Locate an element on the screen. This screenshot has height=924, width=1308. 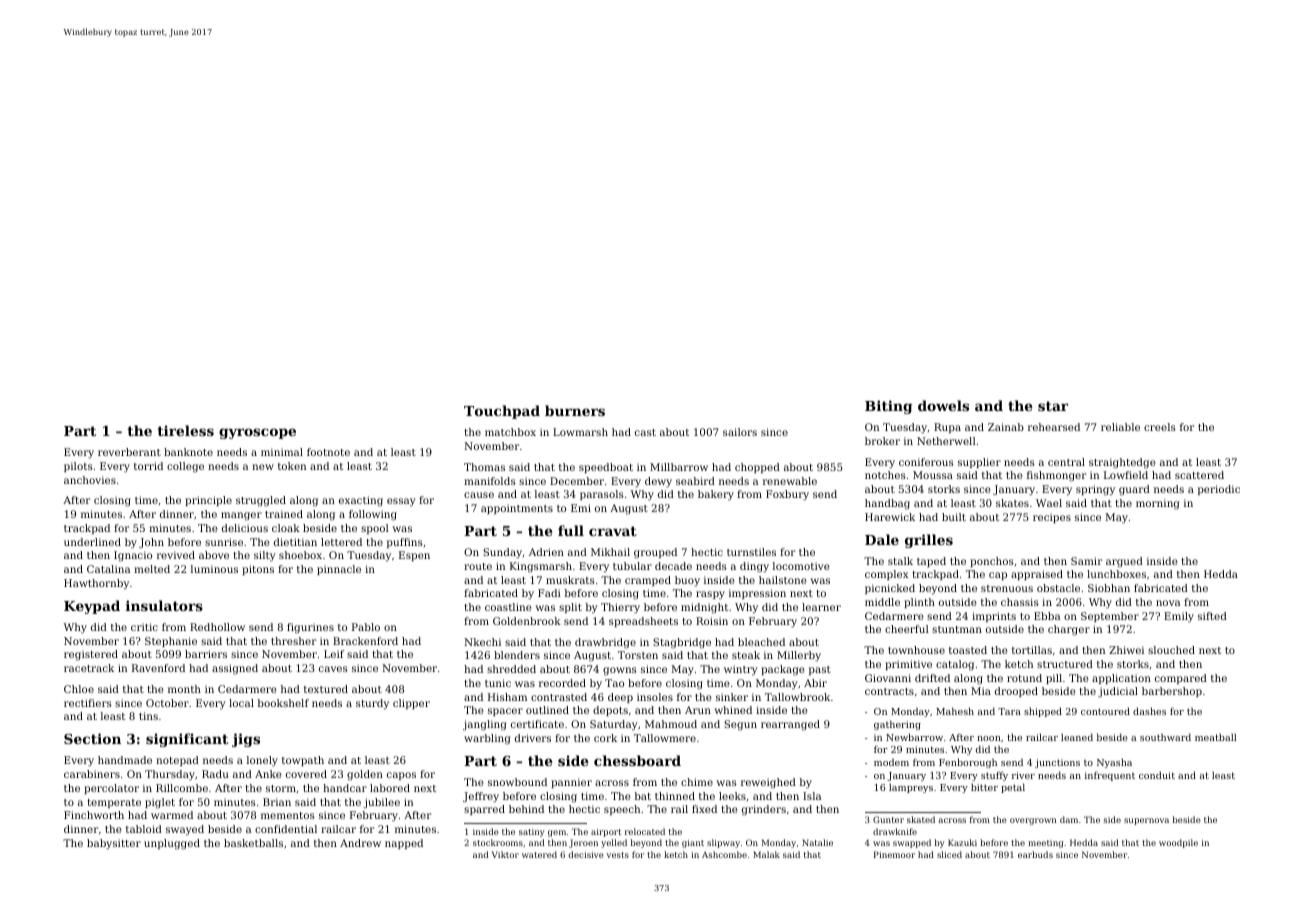
ponchos is located at coordinates (992, 562).
